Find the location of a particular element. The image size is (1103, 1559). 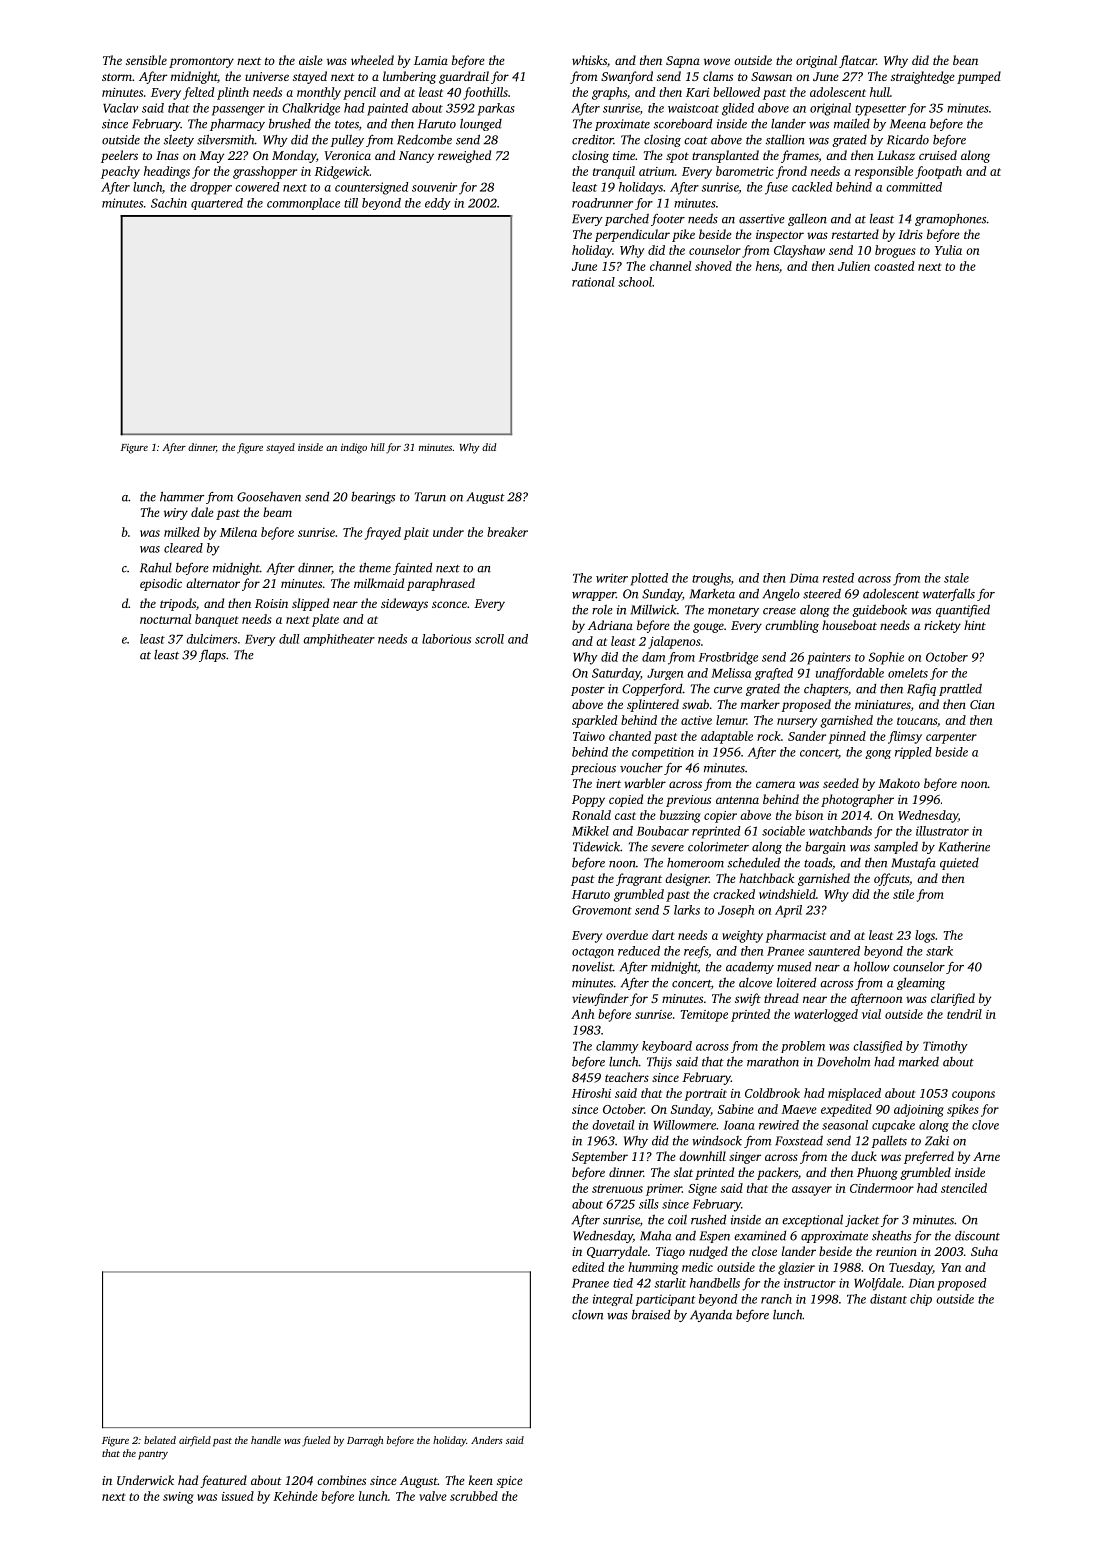

Makoto is located at coordinates (899, 783).
